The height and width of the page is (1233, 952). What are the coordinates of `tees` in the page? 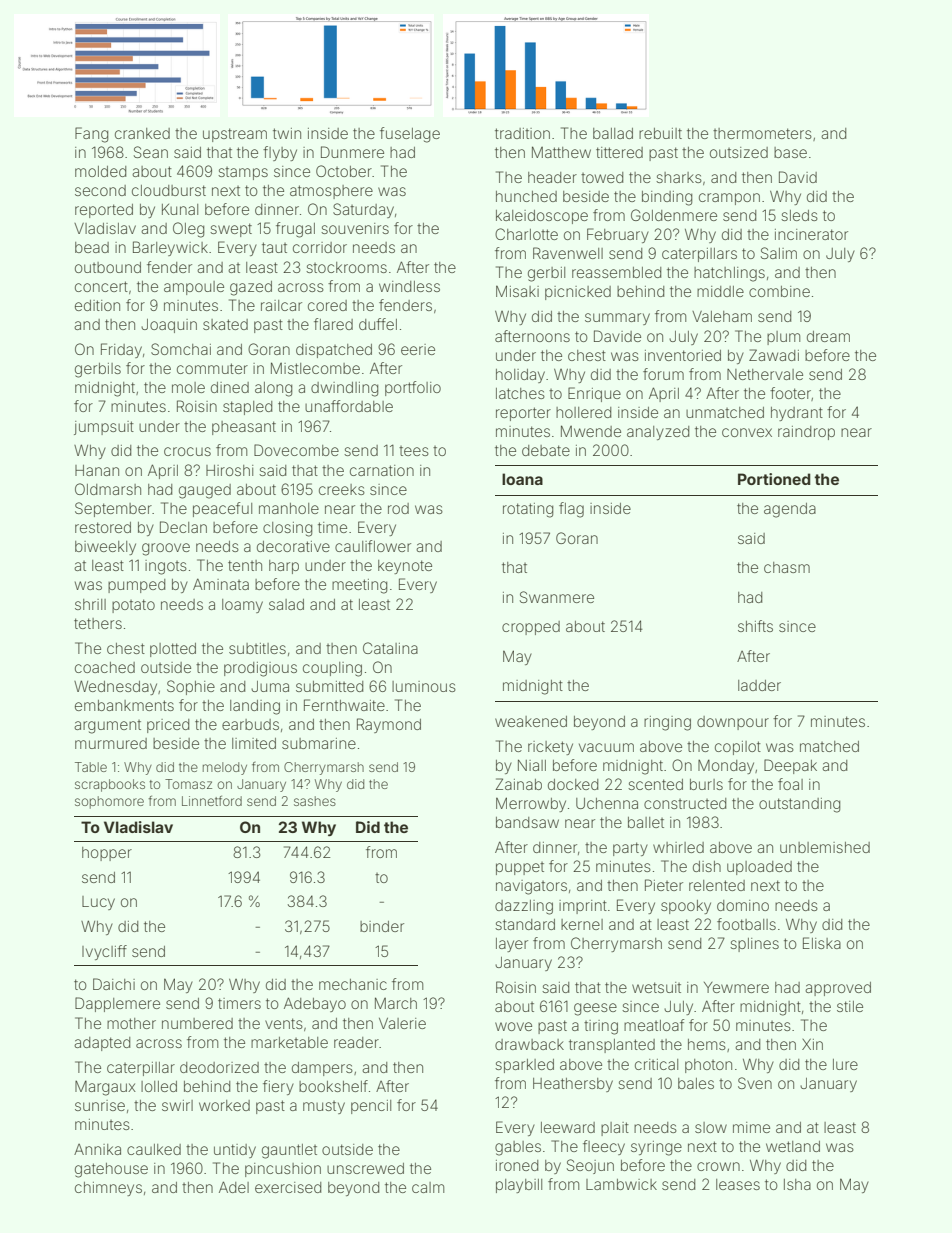 It's located at (414, 451).
